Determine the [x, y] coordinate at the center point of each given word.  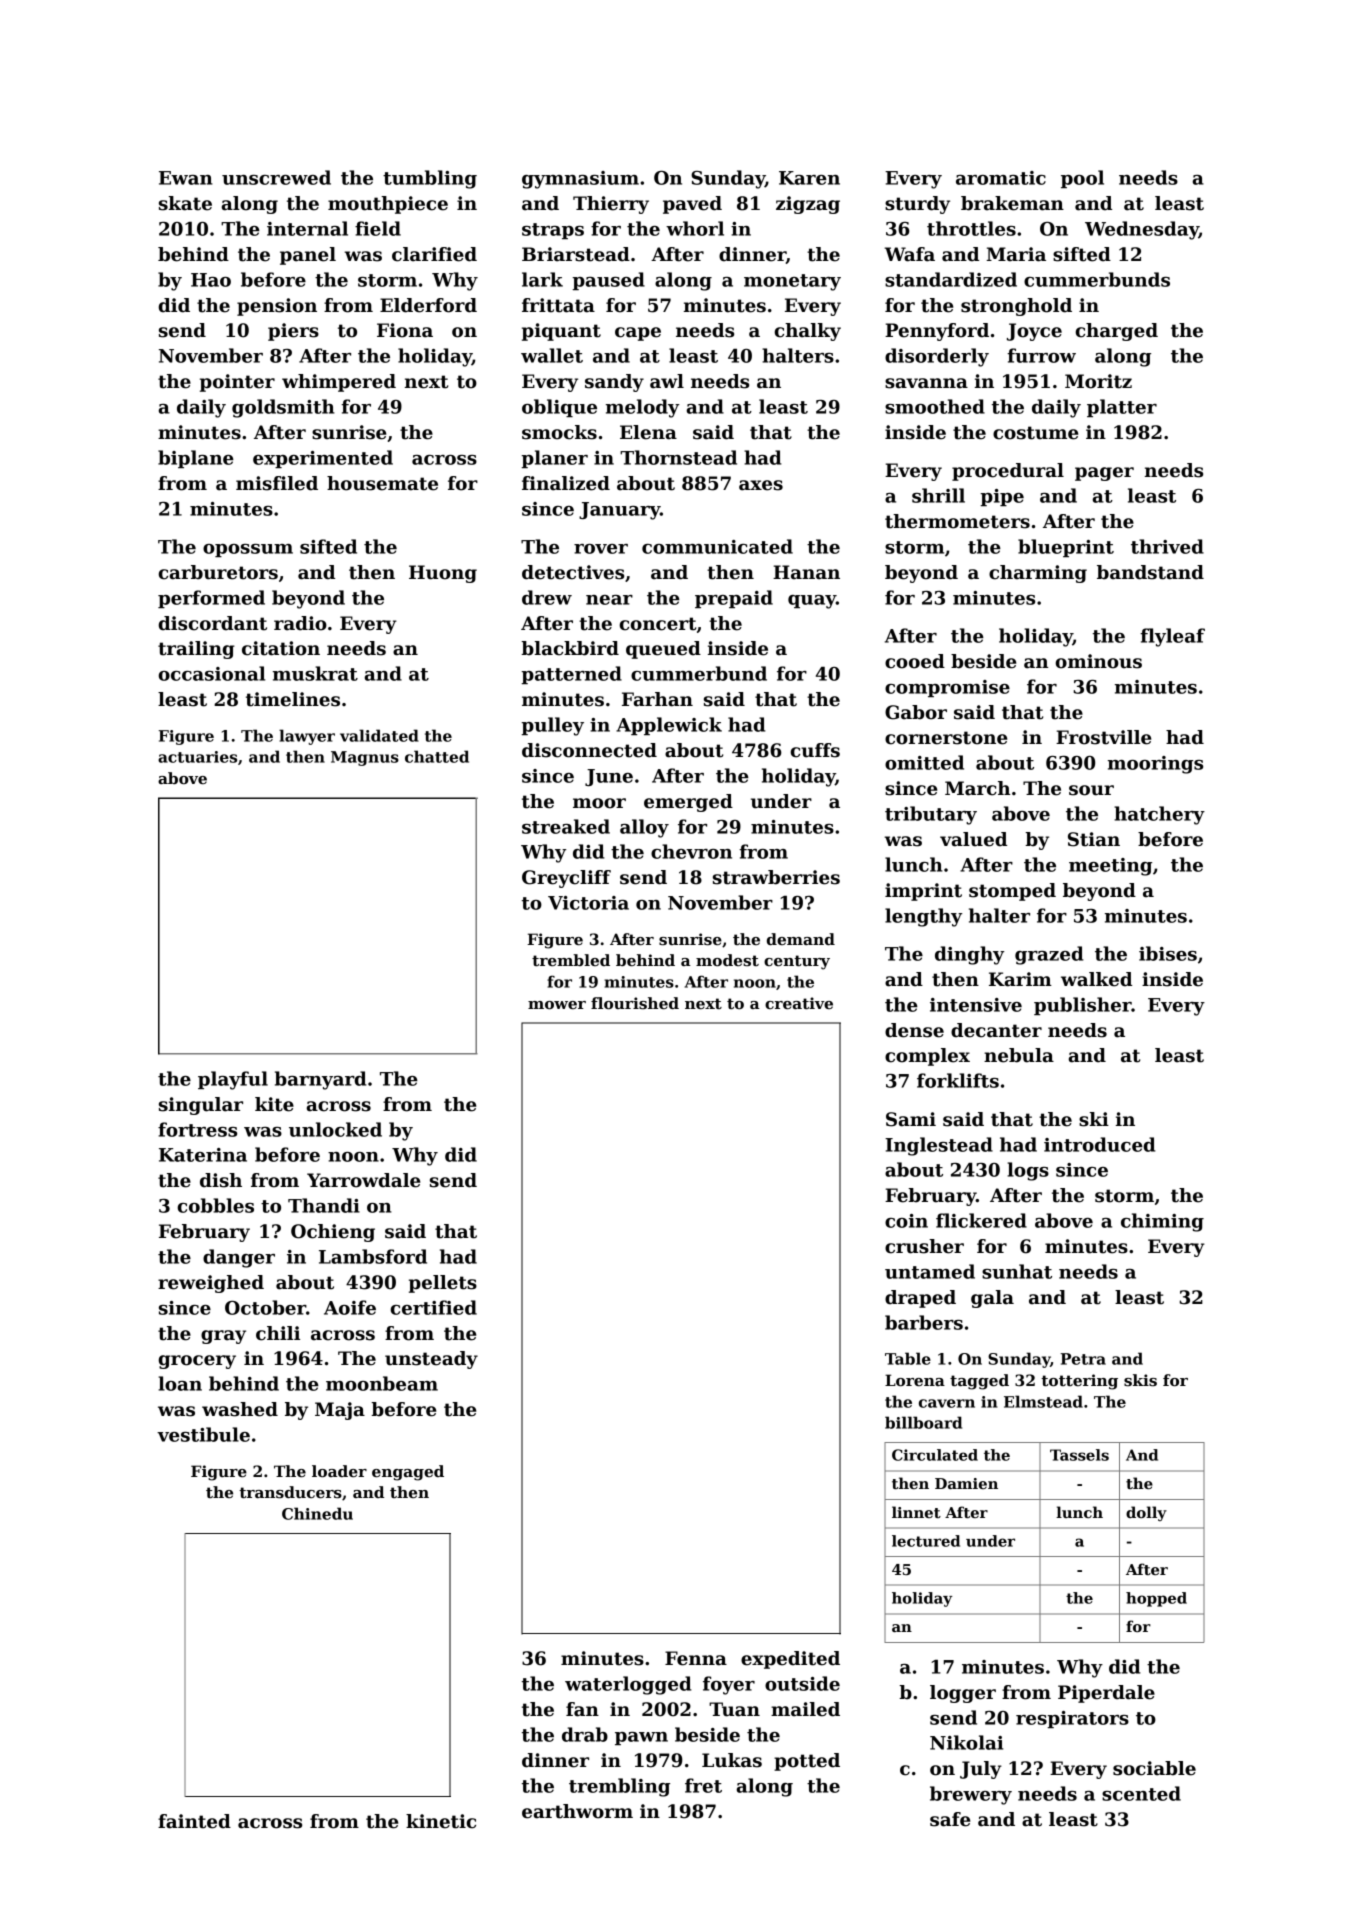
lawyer [307, 737]
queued [663, 650]
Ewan [186, 178]
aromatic [1001, 178]
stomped [1012, 892]
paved [692, 205]
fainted [194, 1821]
